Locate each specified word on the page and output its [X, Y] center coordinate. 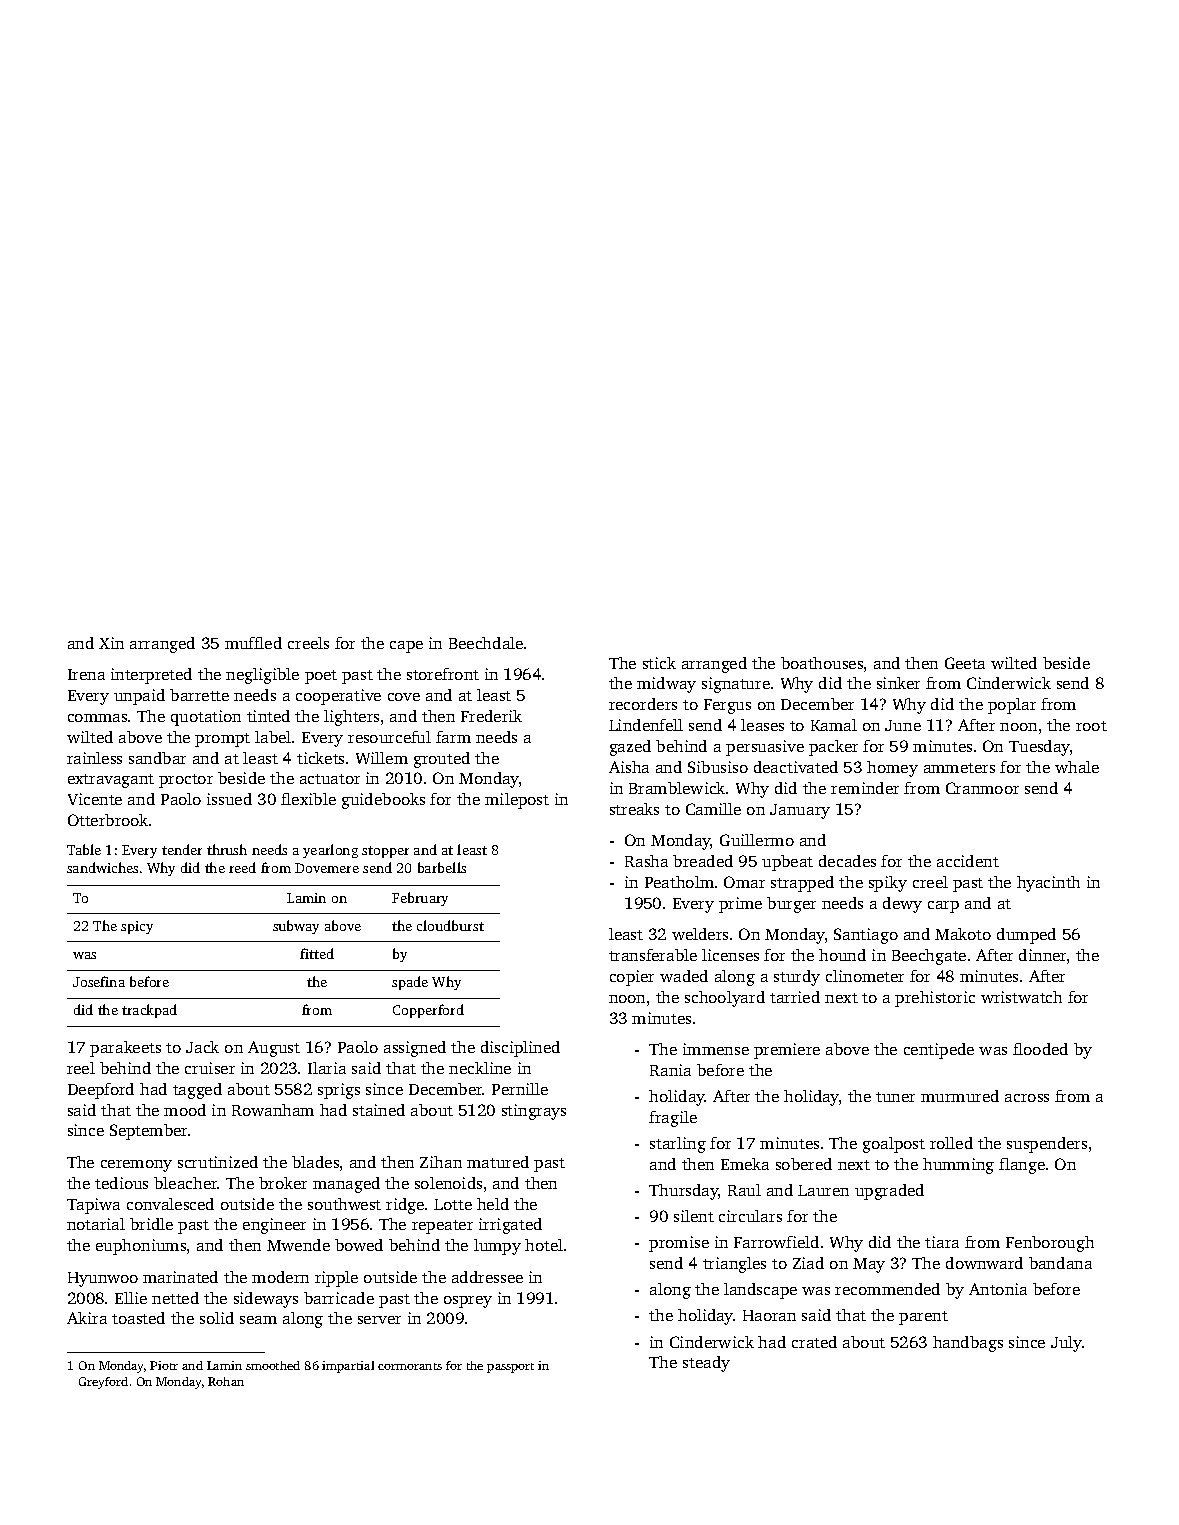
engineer [274, 1226]
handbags [968, 1344]
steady [706, 1364]
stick [659, 663]
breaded [703, 861]
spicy [137, 927]
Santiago [866, 936]
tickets [320, 758]
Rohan [226, 1381]
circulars [750, 1216]
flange [1022, 1166]
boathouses [822, 663]
